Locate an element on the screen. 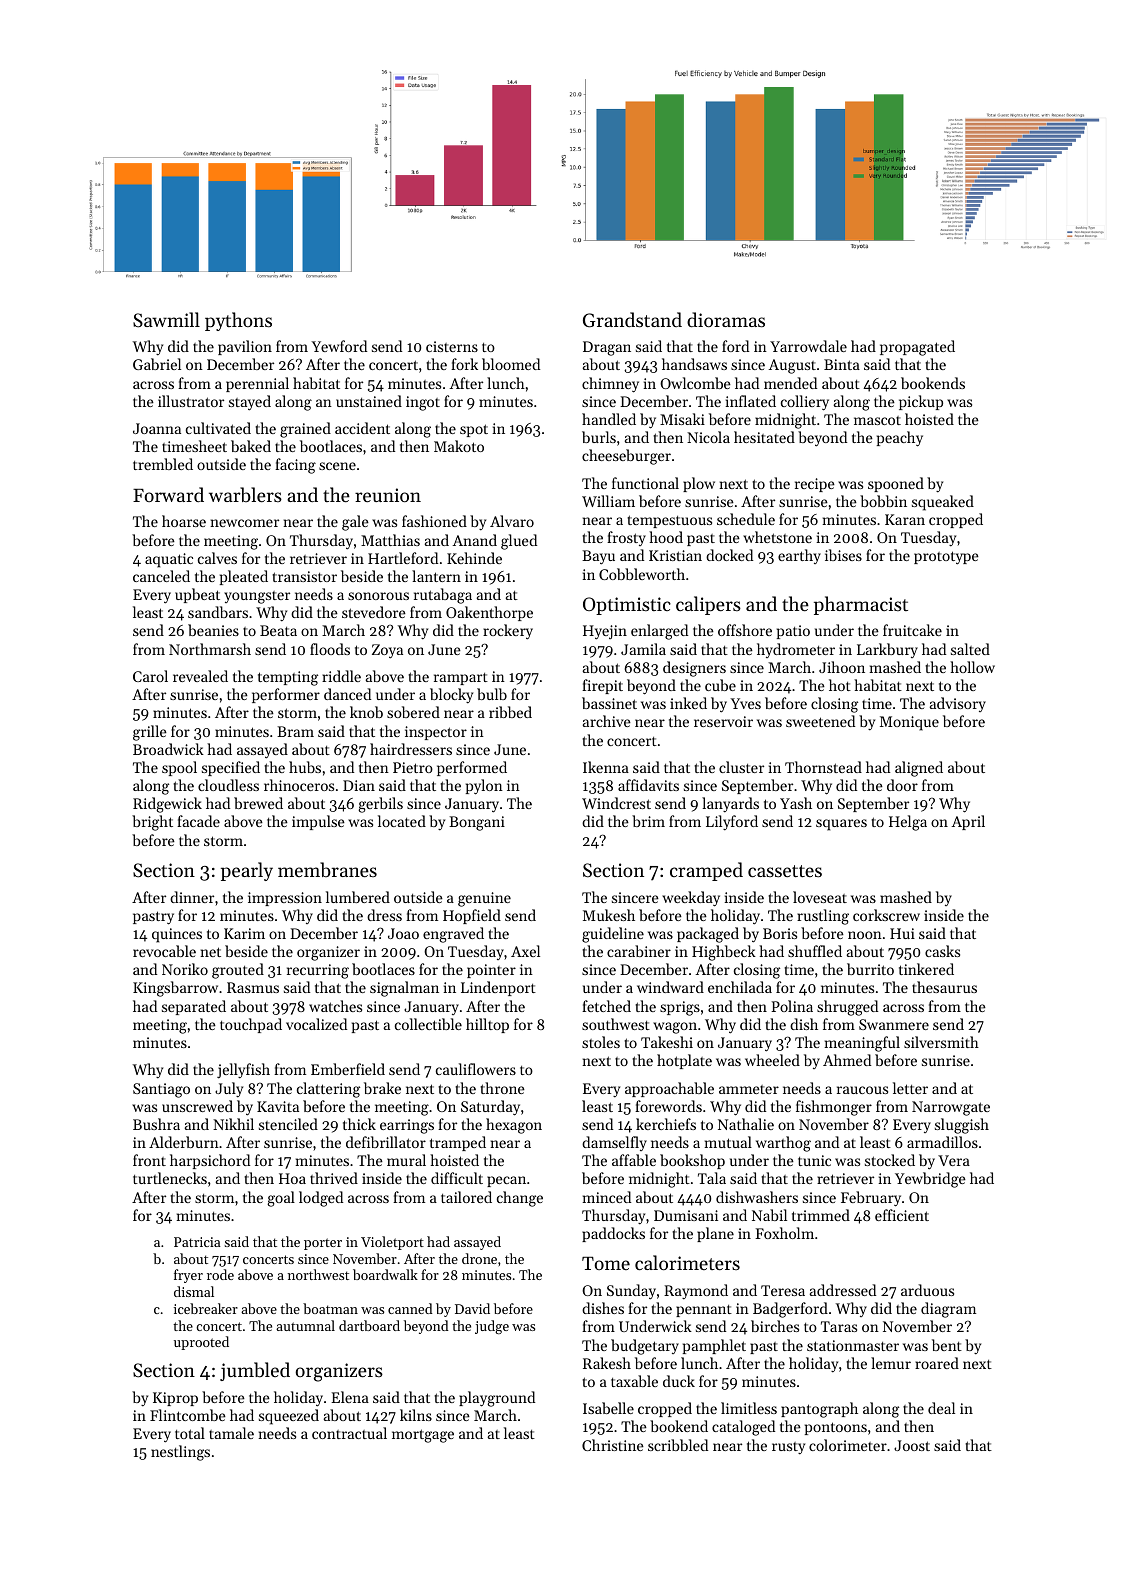 The image size is (1128, 1595). Kiprop is located at coordinates (175, 1399).
